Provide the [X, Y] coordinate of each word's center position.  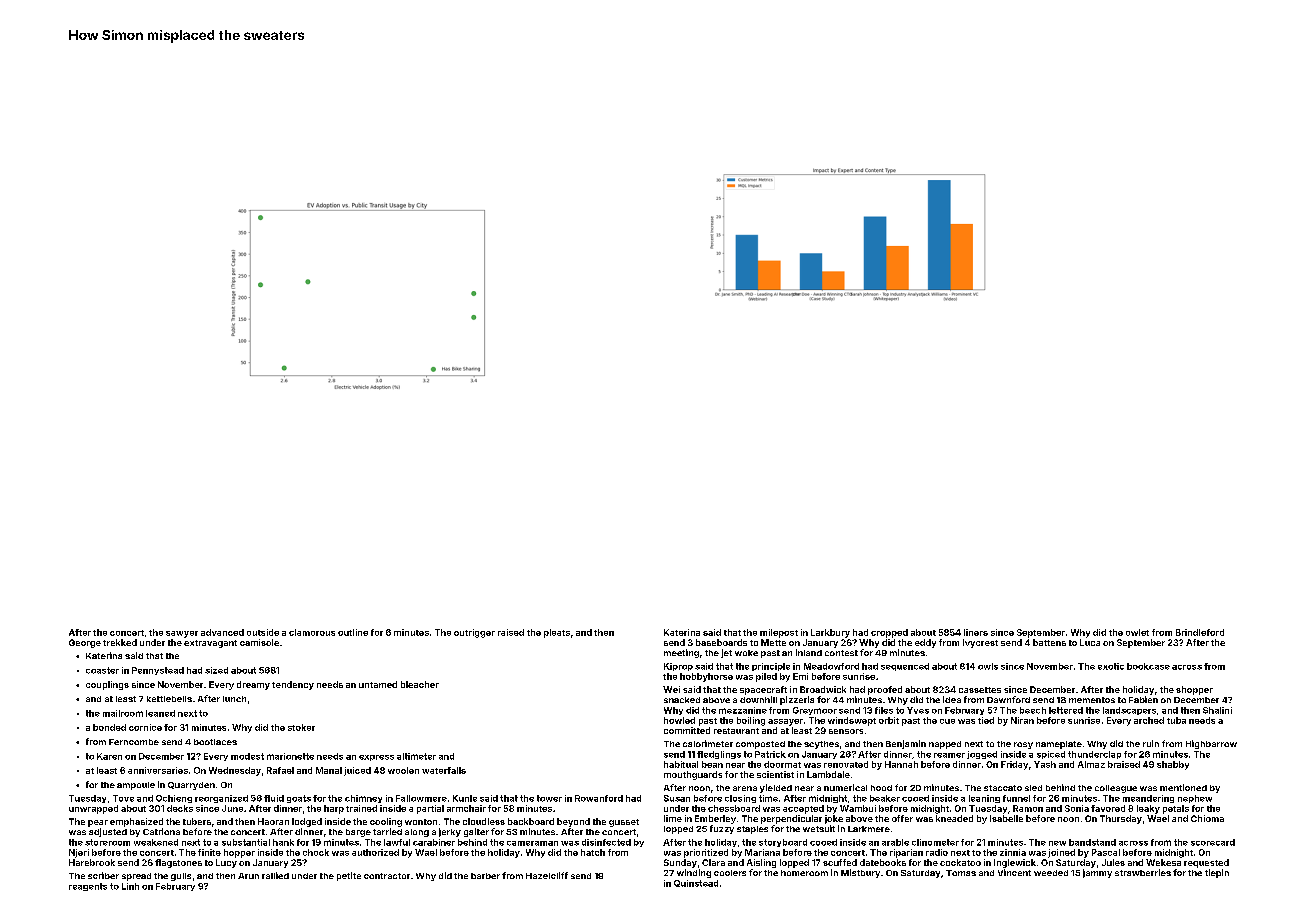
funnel [1016, 798]
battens [1049, 642]
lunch [234, 699]
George [85, 643]
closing [740, 799]
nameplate [1059, 745]
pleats [557, 633]
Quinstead [696, 883]
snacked [682, 700]
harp [334, 809]
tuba [1176, 720]
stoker [301, 727]
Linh [130, 886]
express [376, 758]
